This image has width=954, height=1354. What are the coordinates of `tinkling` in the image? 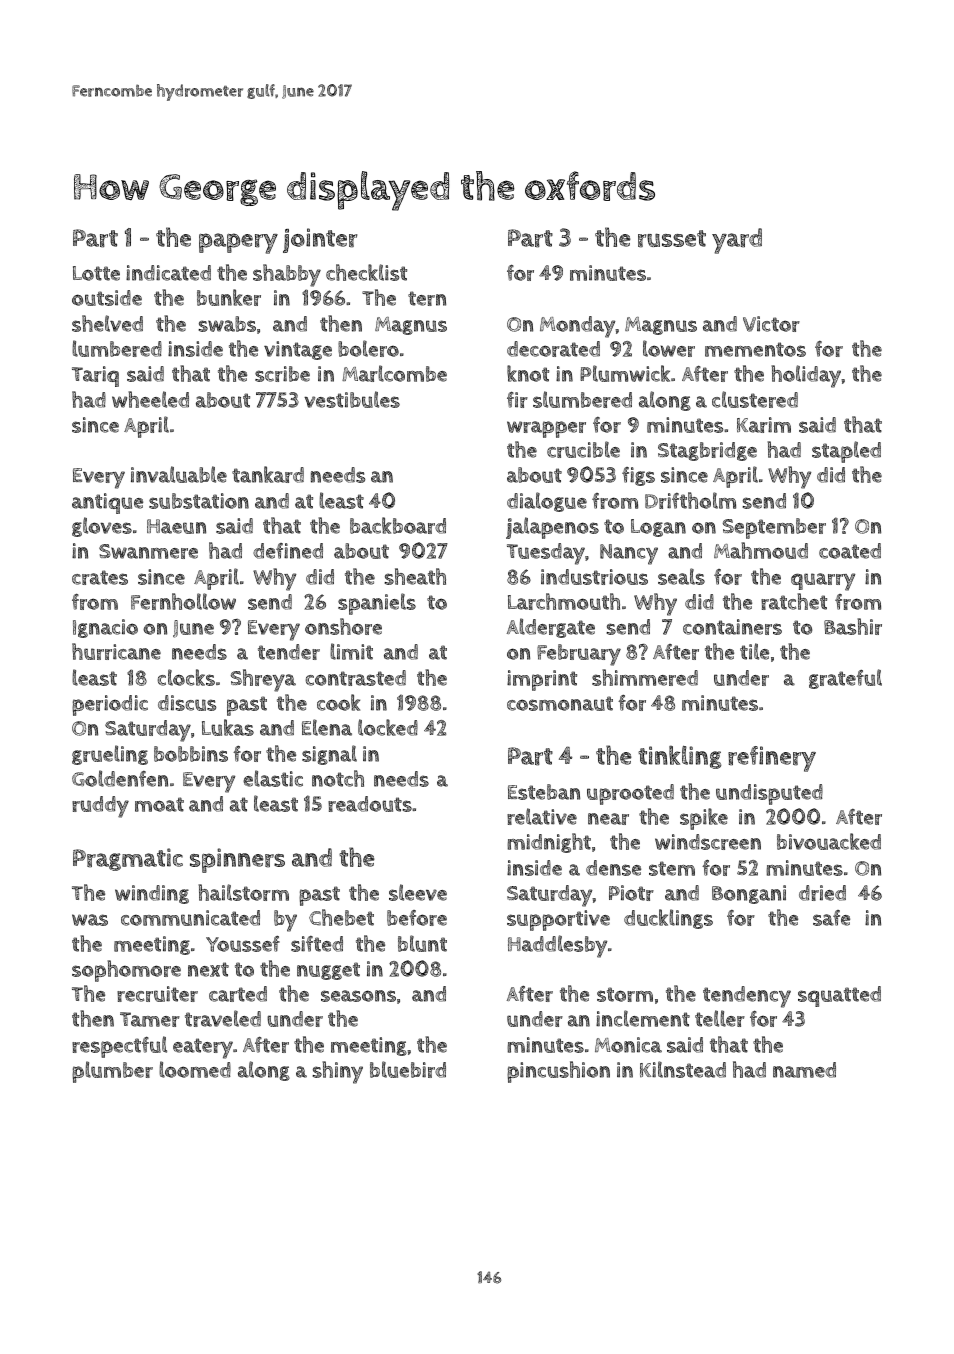 It's located at (679, 757).
